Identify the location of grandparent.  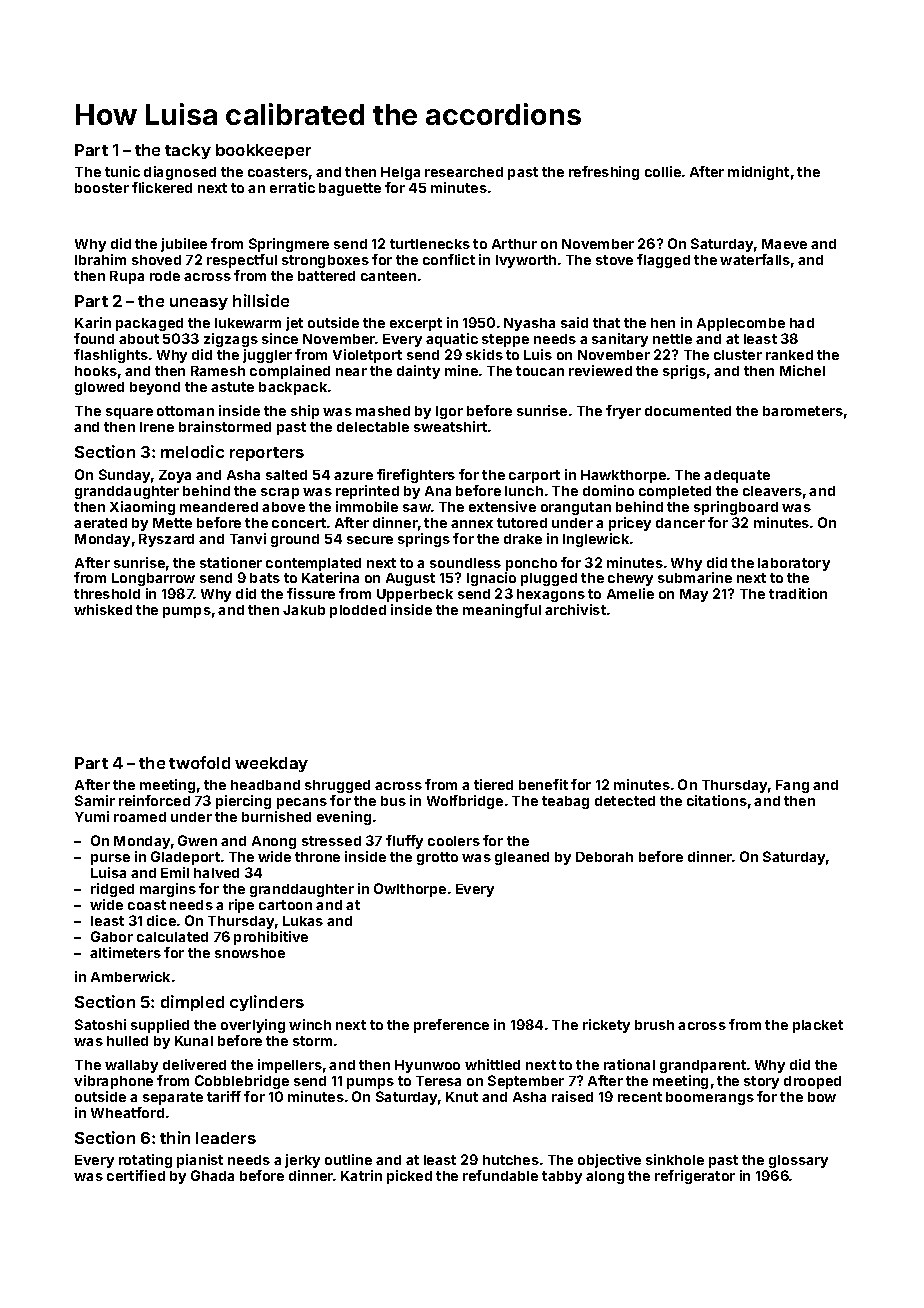
(703, 1066).
